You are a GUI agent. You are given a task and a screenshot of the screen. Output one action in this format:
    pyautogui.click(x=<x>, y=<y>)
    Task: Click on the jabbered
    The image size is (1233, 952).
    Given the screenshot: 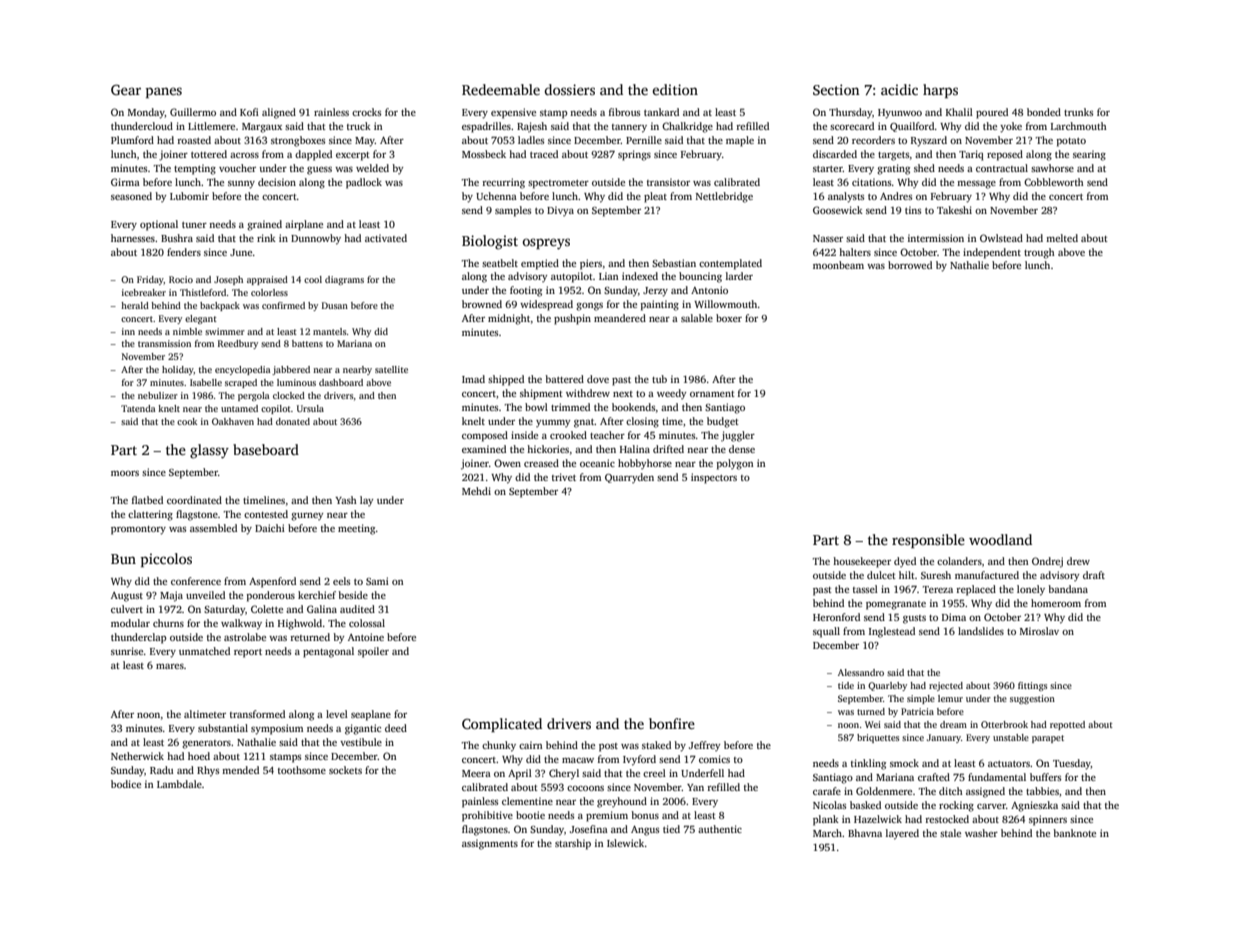 What is the action you would take?
    pyautogui.click(x=291, y=370)
